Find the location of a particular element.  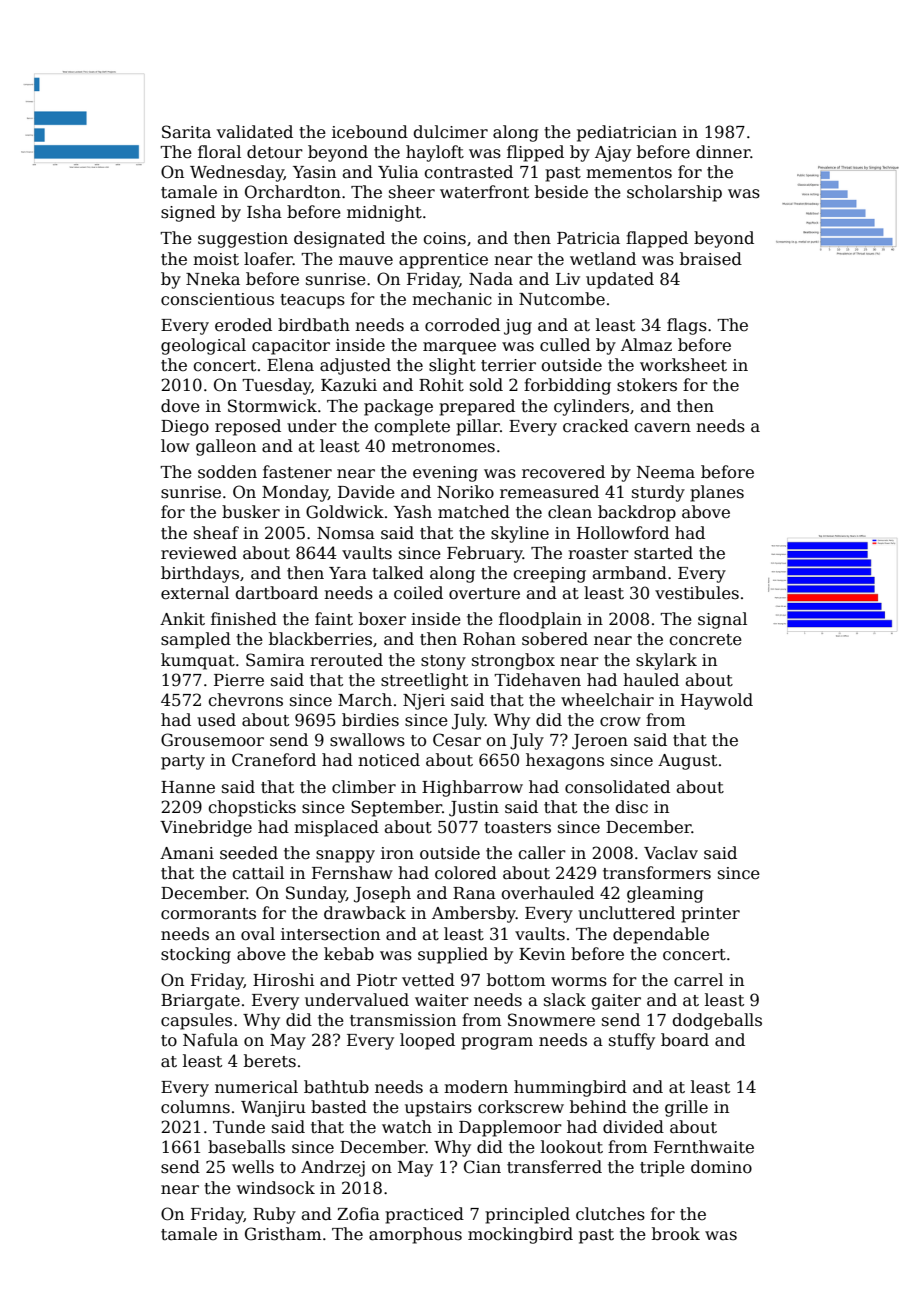

Piotr is located at coordinates (377, 980).
